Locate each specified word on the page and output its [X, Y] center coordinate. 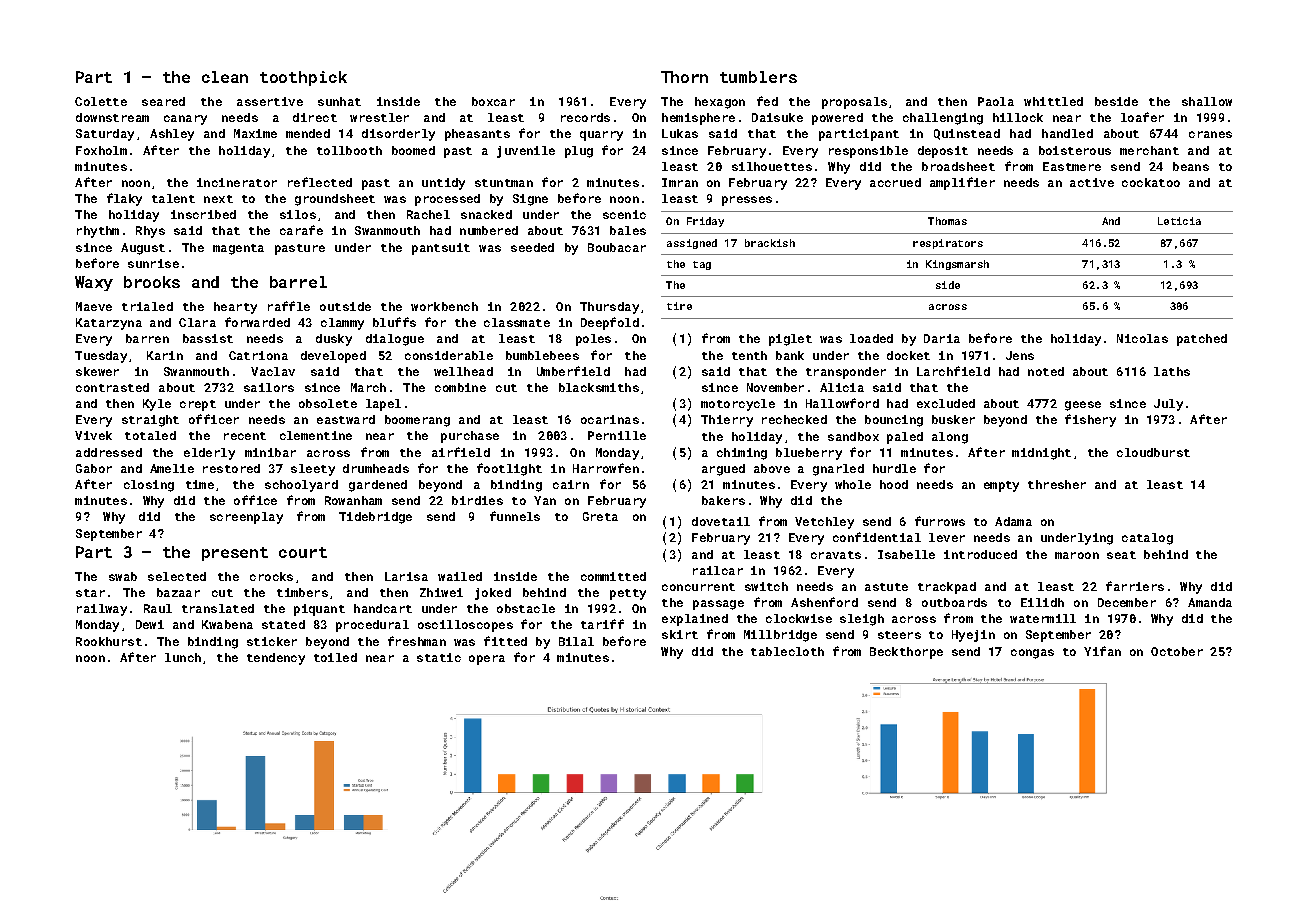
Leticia [1179, 221]
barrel [298, 282]
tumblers [758, 77]
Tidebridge [375, 518]
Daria [942, 338]
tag [702, 265]
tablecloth [787, 651]
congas [1032, 654]
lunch [183, 657]
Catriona [258, 355]
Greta [600, 516]
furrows [940, 521]
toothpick [303, 78]
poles [593, 340]
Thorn [684, 77]
